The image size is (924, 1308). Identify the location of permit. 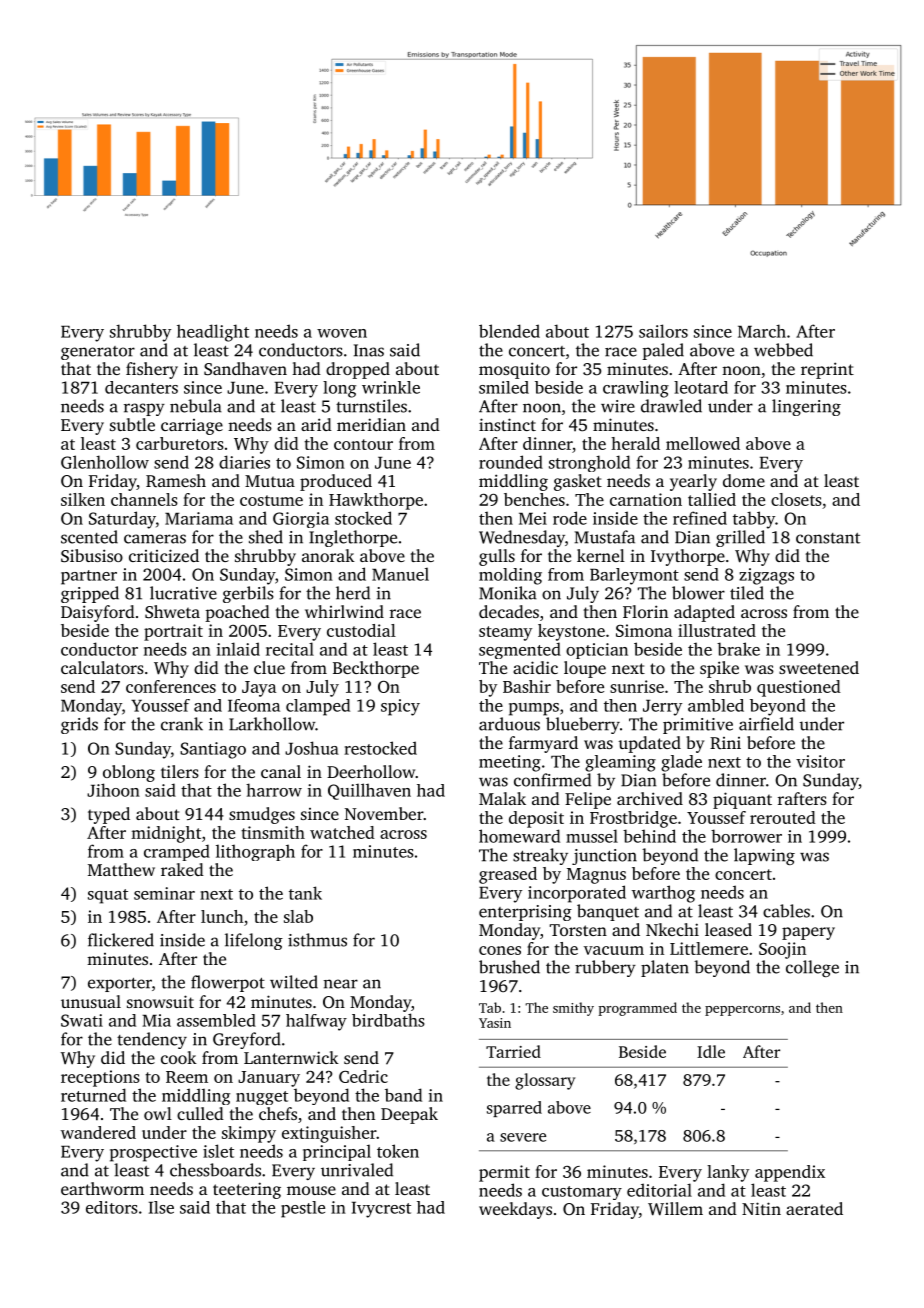
(504, 1173).
